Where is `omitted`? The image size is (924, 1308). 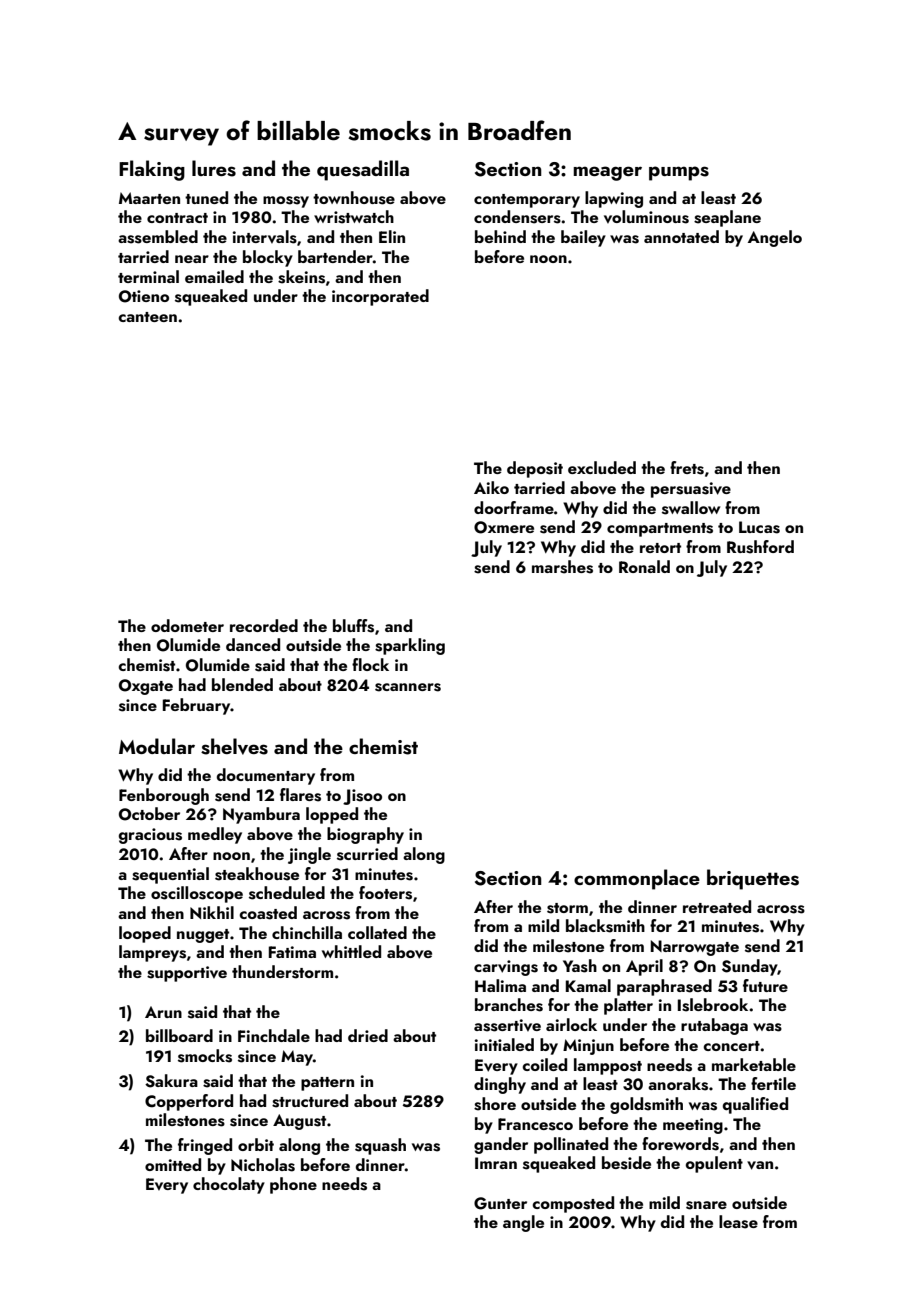 omitted is located at coordinates (173, 1164).
